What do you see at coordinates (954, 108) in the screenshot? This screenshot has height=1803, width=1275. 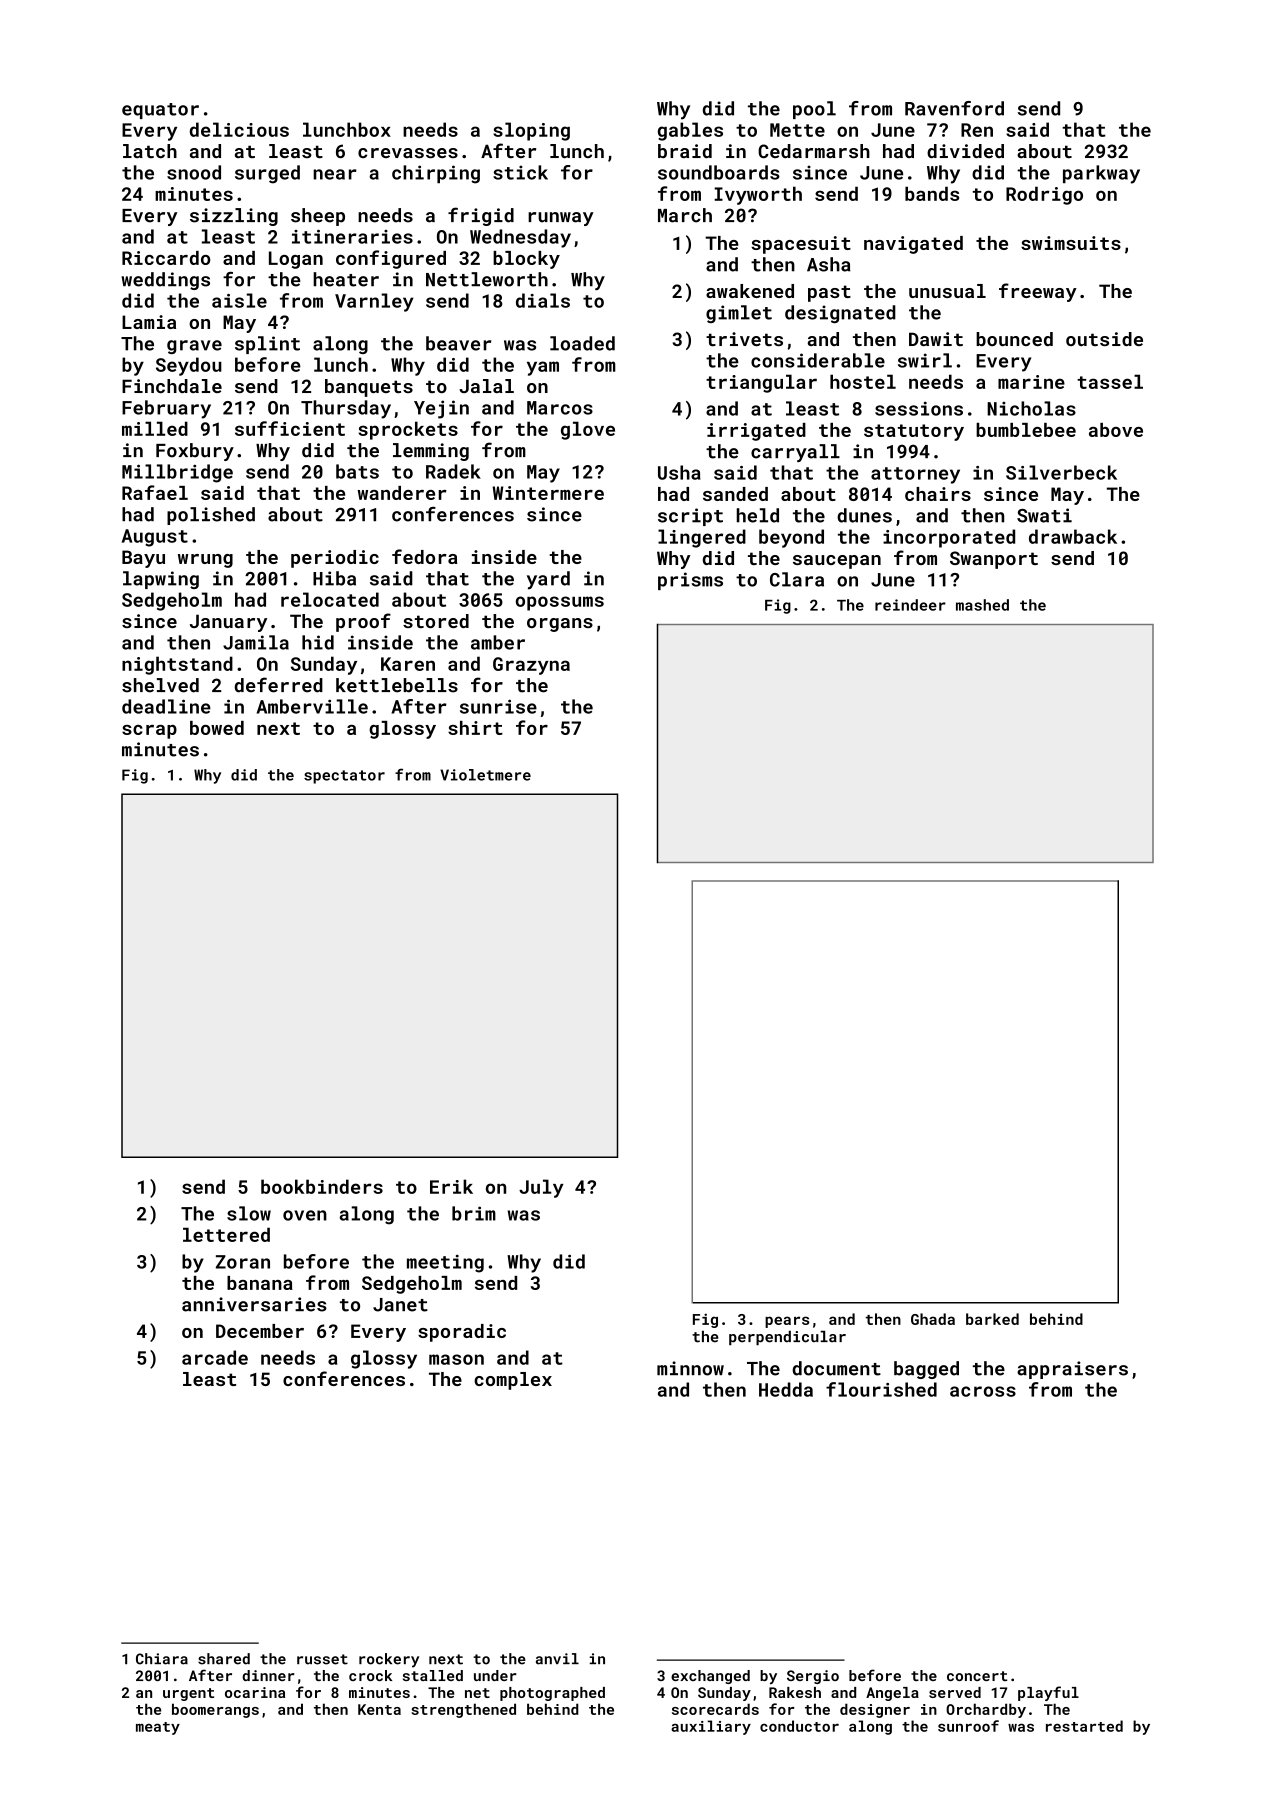 I see `Ravenford` at bounding box center [954, 108].
